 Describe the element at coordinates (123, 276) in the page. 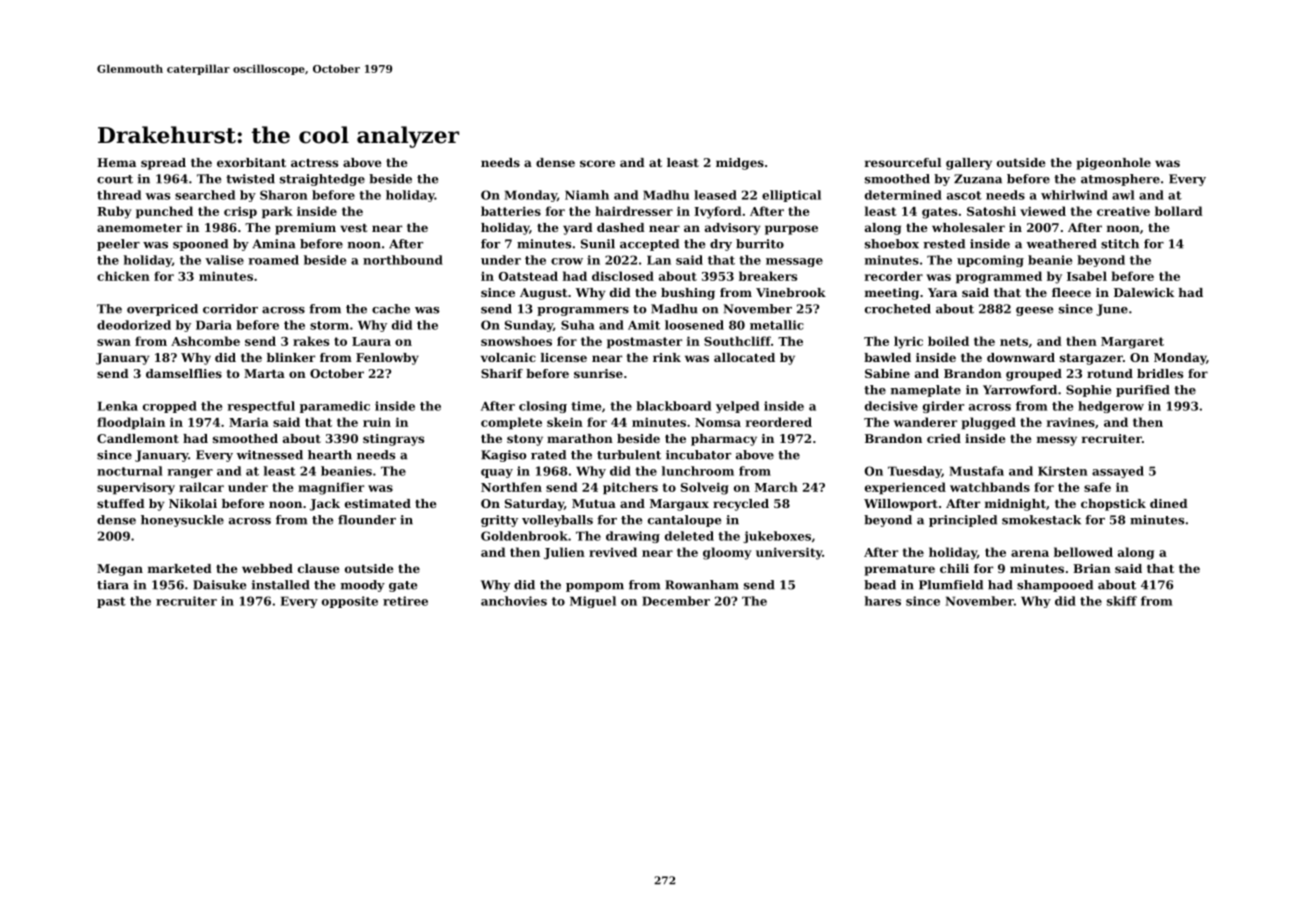

I see `chicken` at that location.
